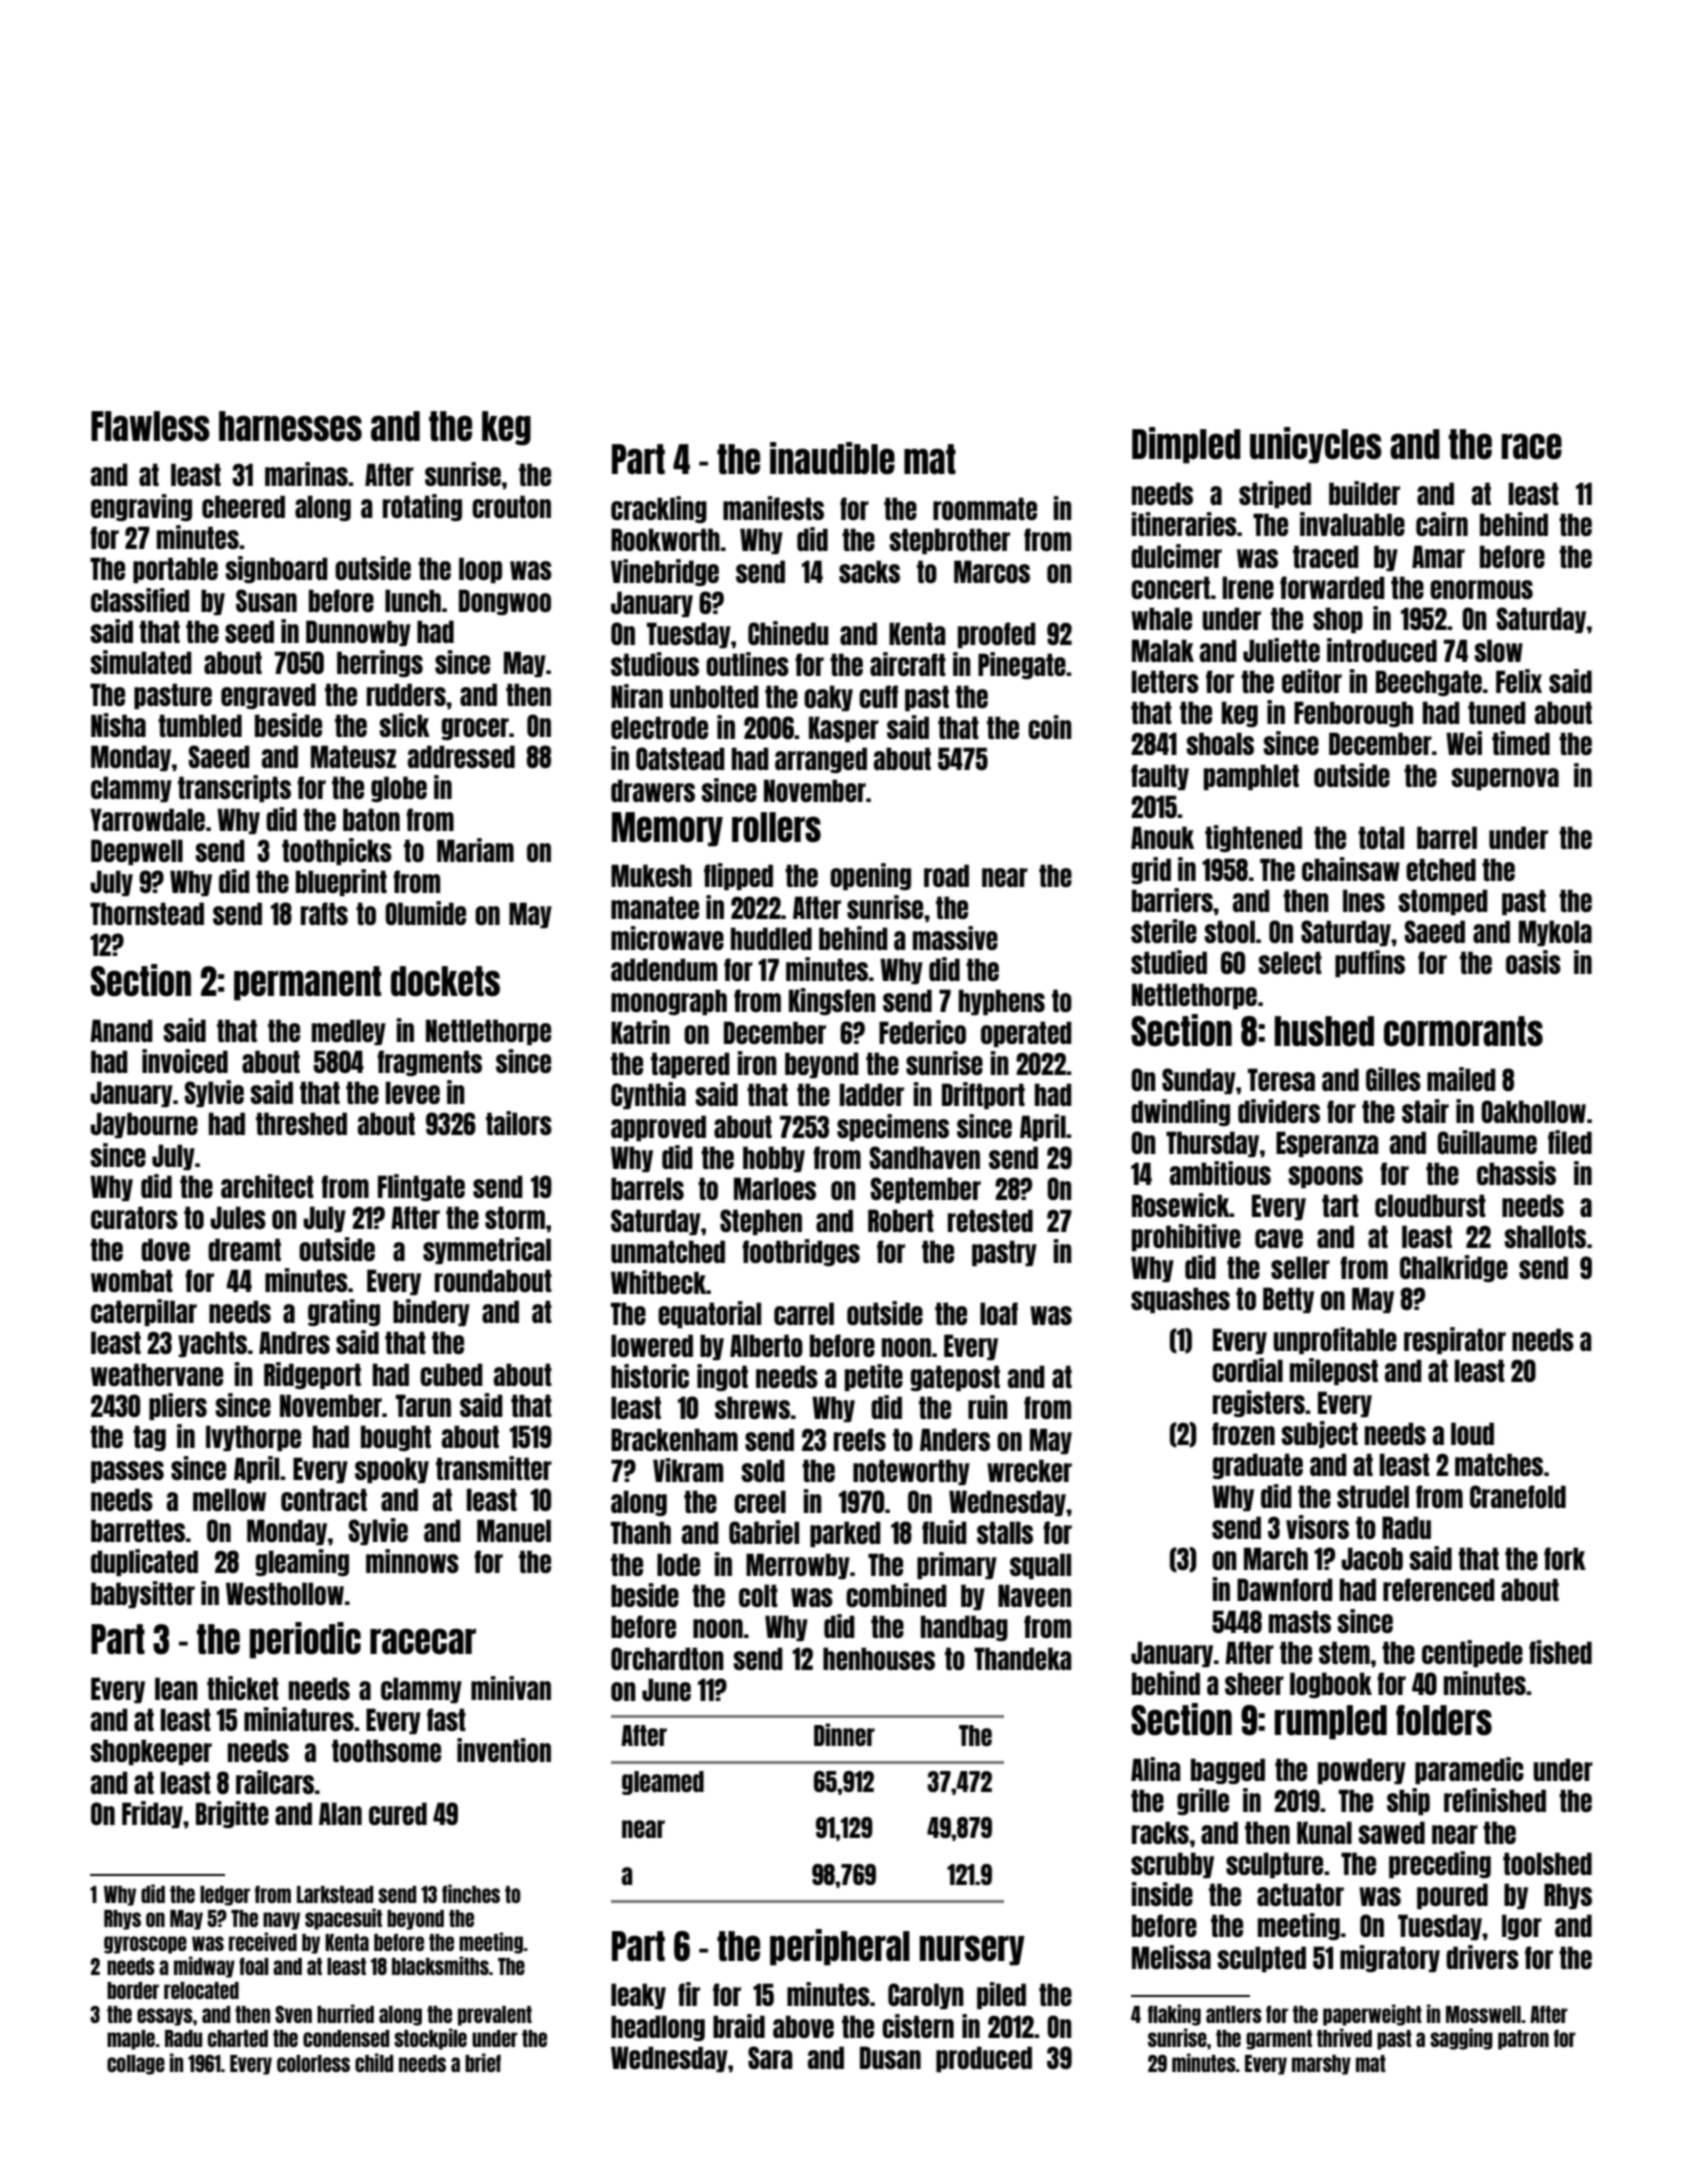 This screenshot has height=2178, width=1683. What do you see at coordinates (1362, 1771) in the screenshot?
I see `powdery` at bounding box center [1362, 1771].
